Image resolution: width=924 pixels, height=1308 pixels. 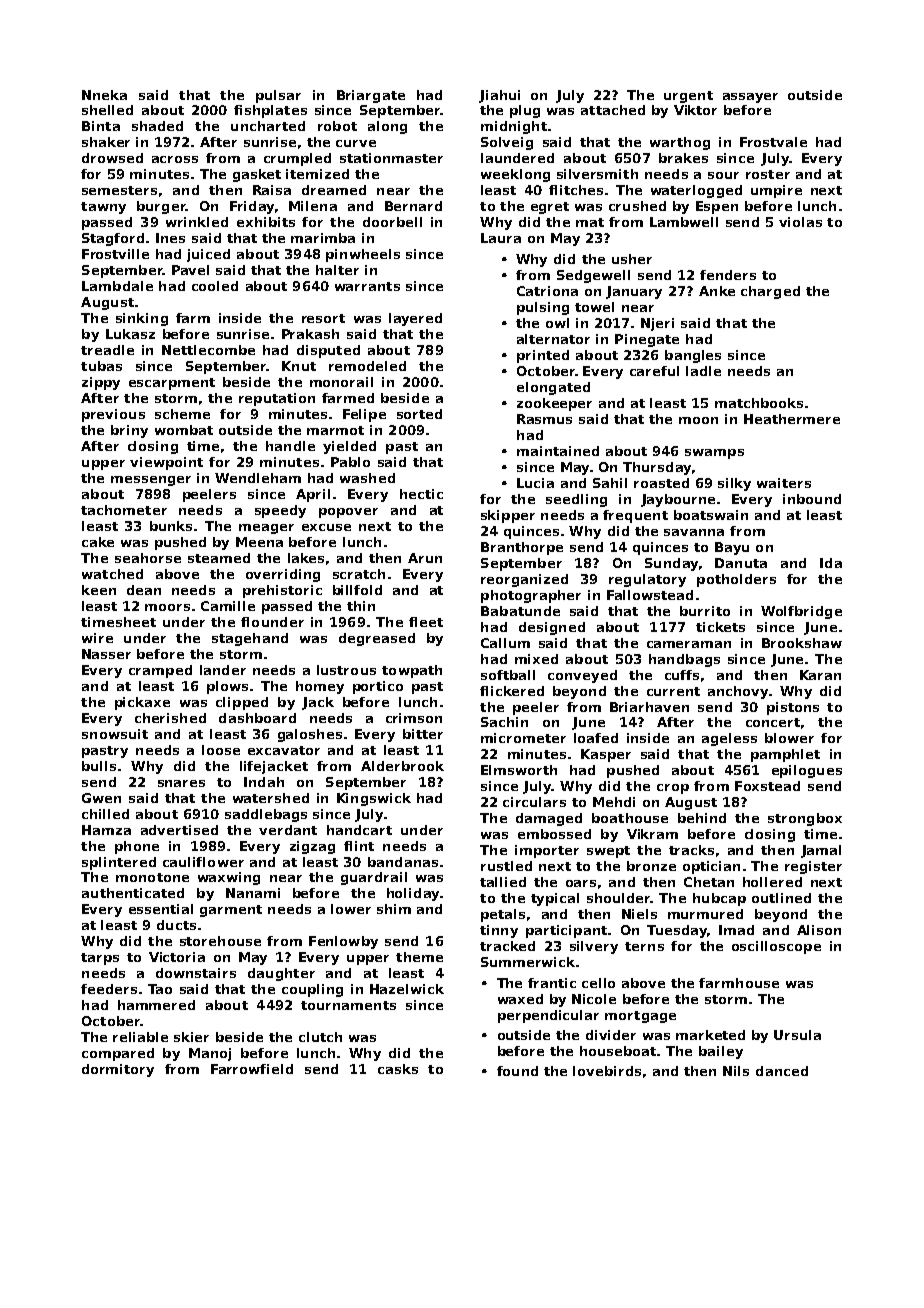 I want to click on Wolfbridge, so click(x=801, y=612).
